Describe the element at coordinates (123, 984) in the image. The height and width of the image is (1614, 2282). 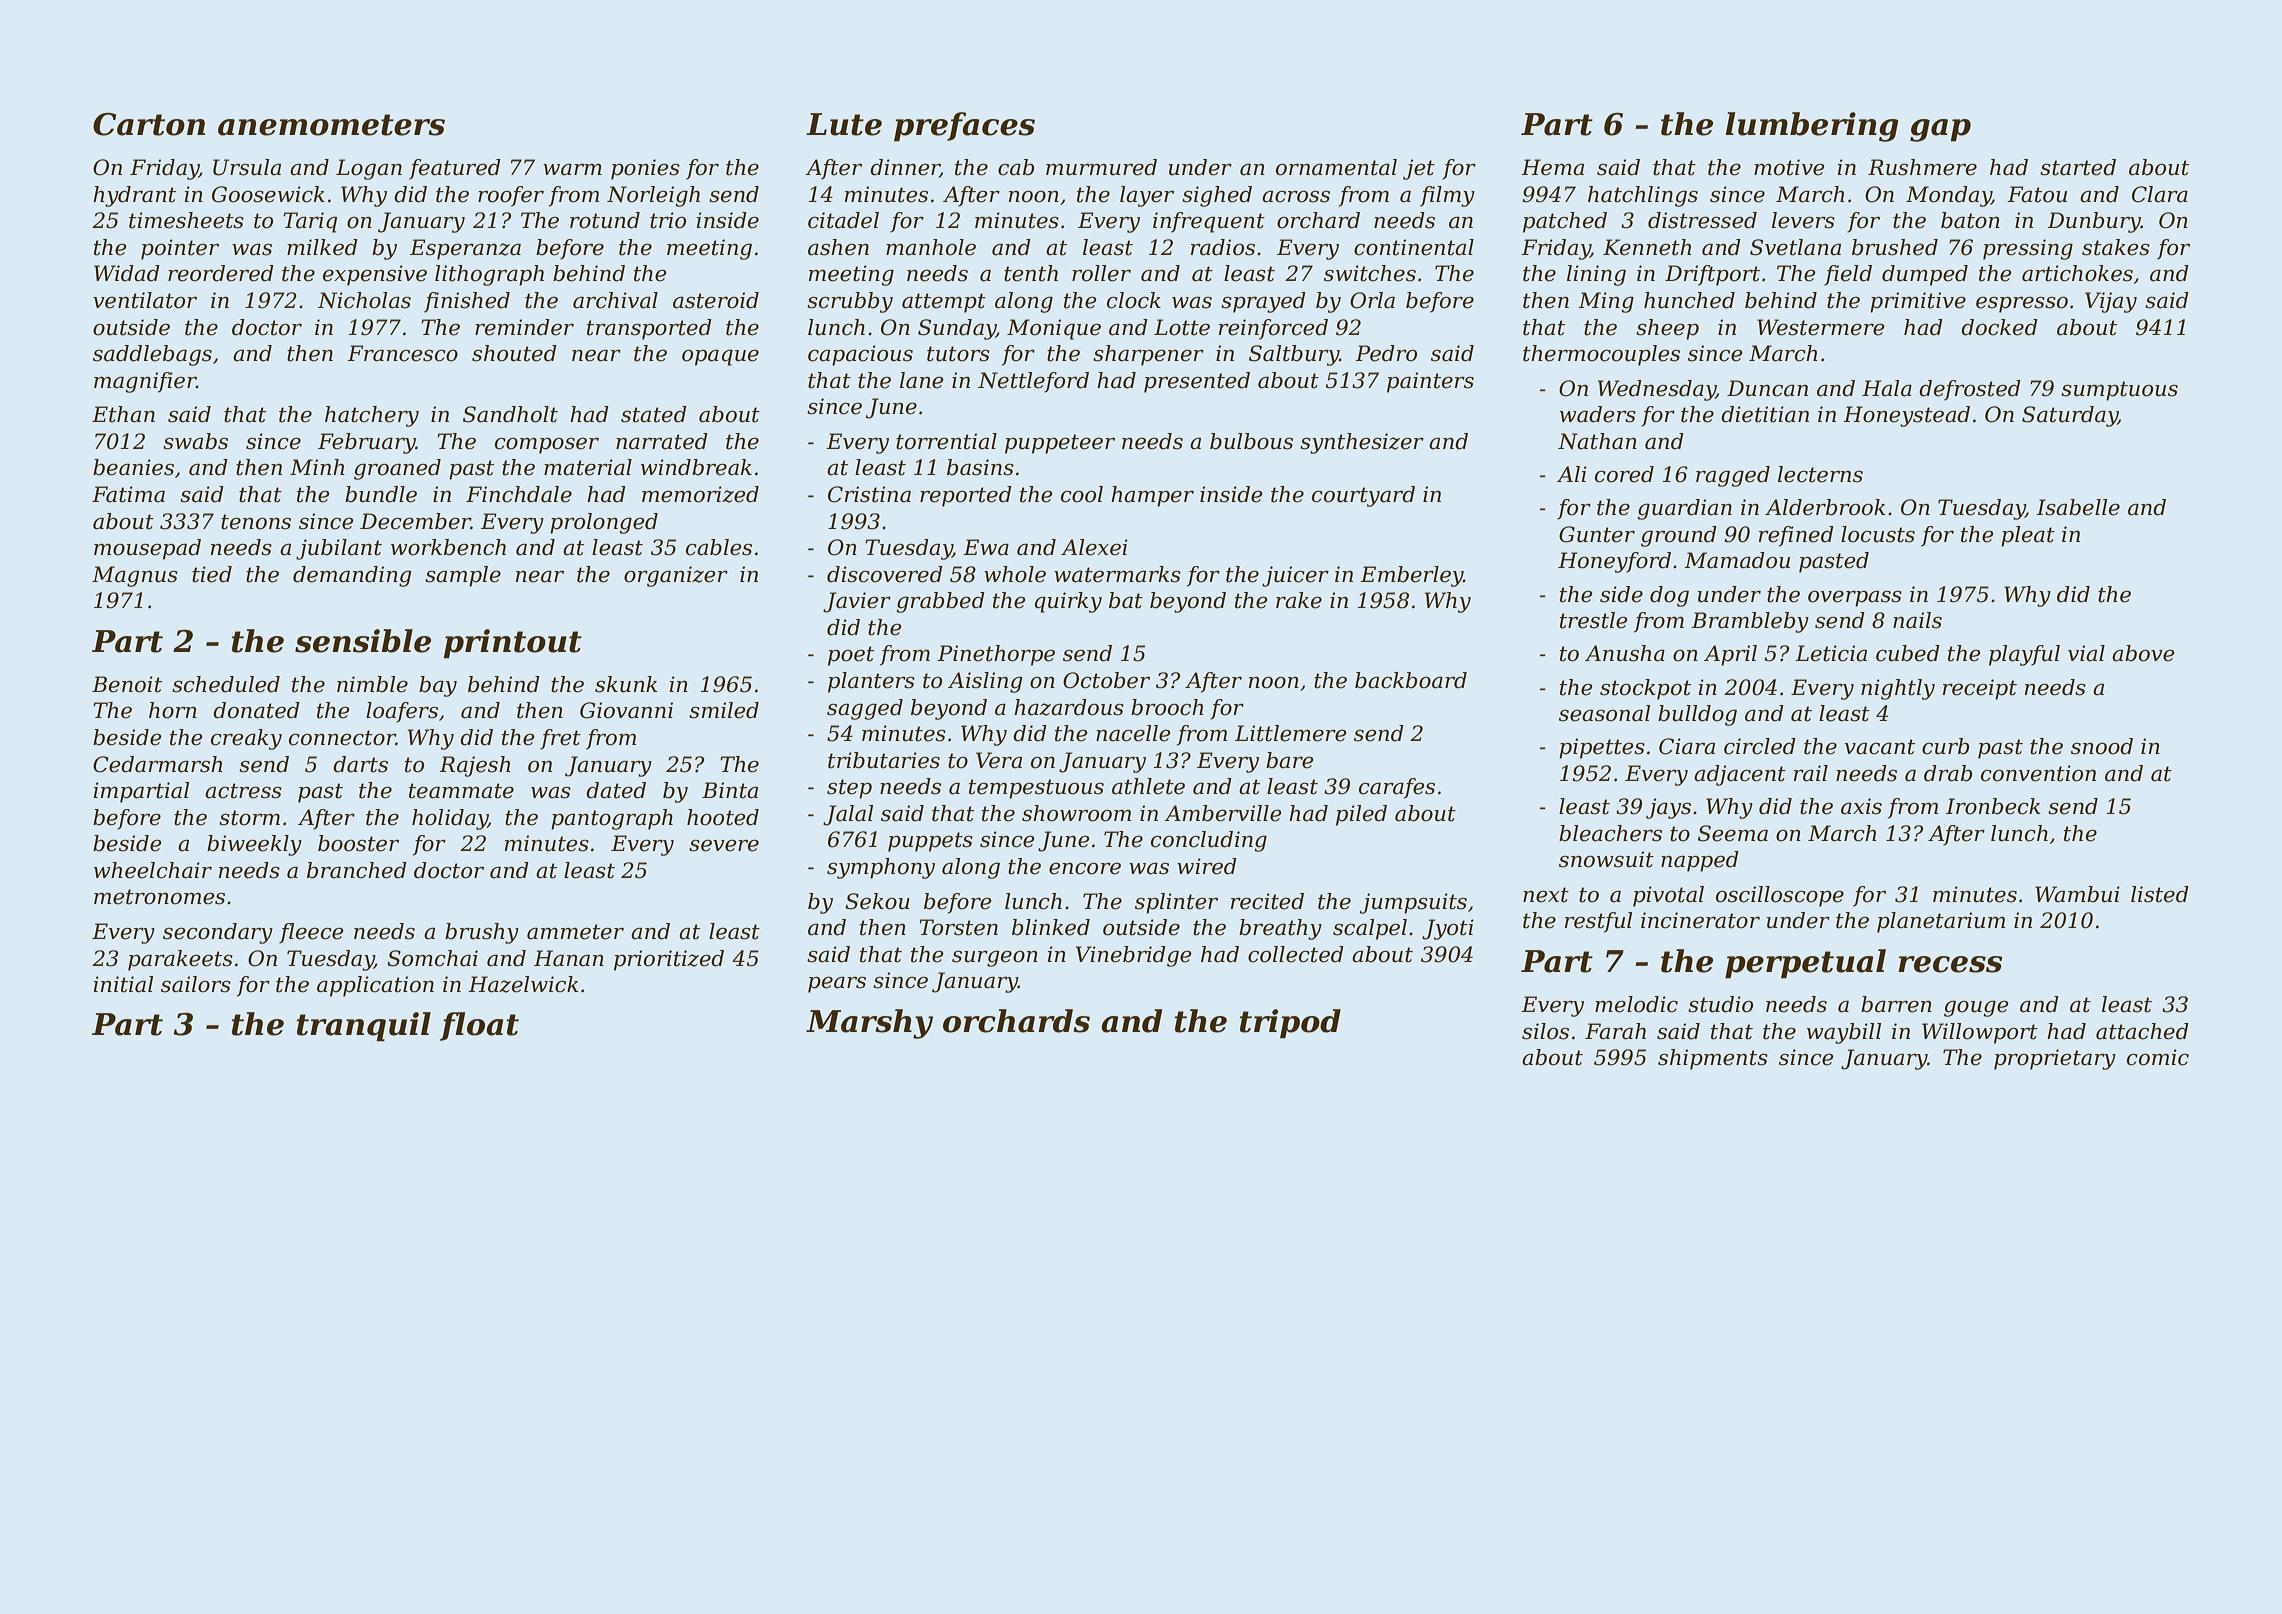
I see `initial` at that location.
